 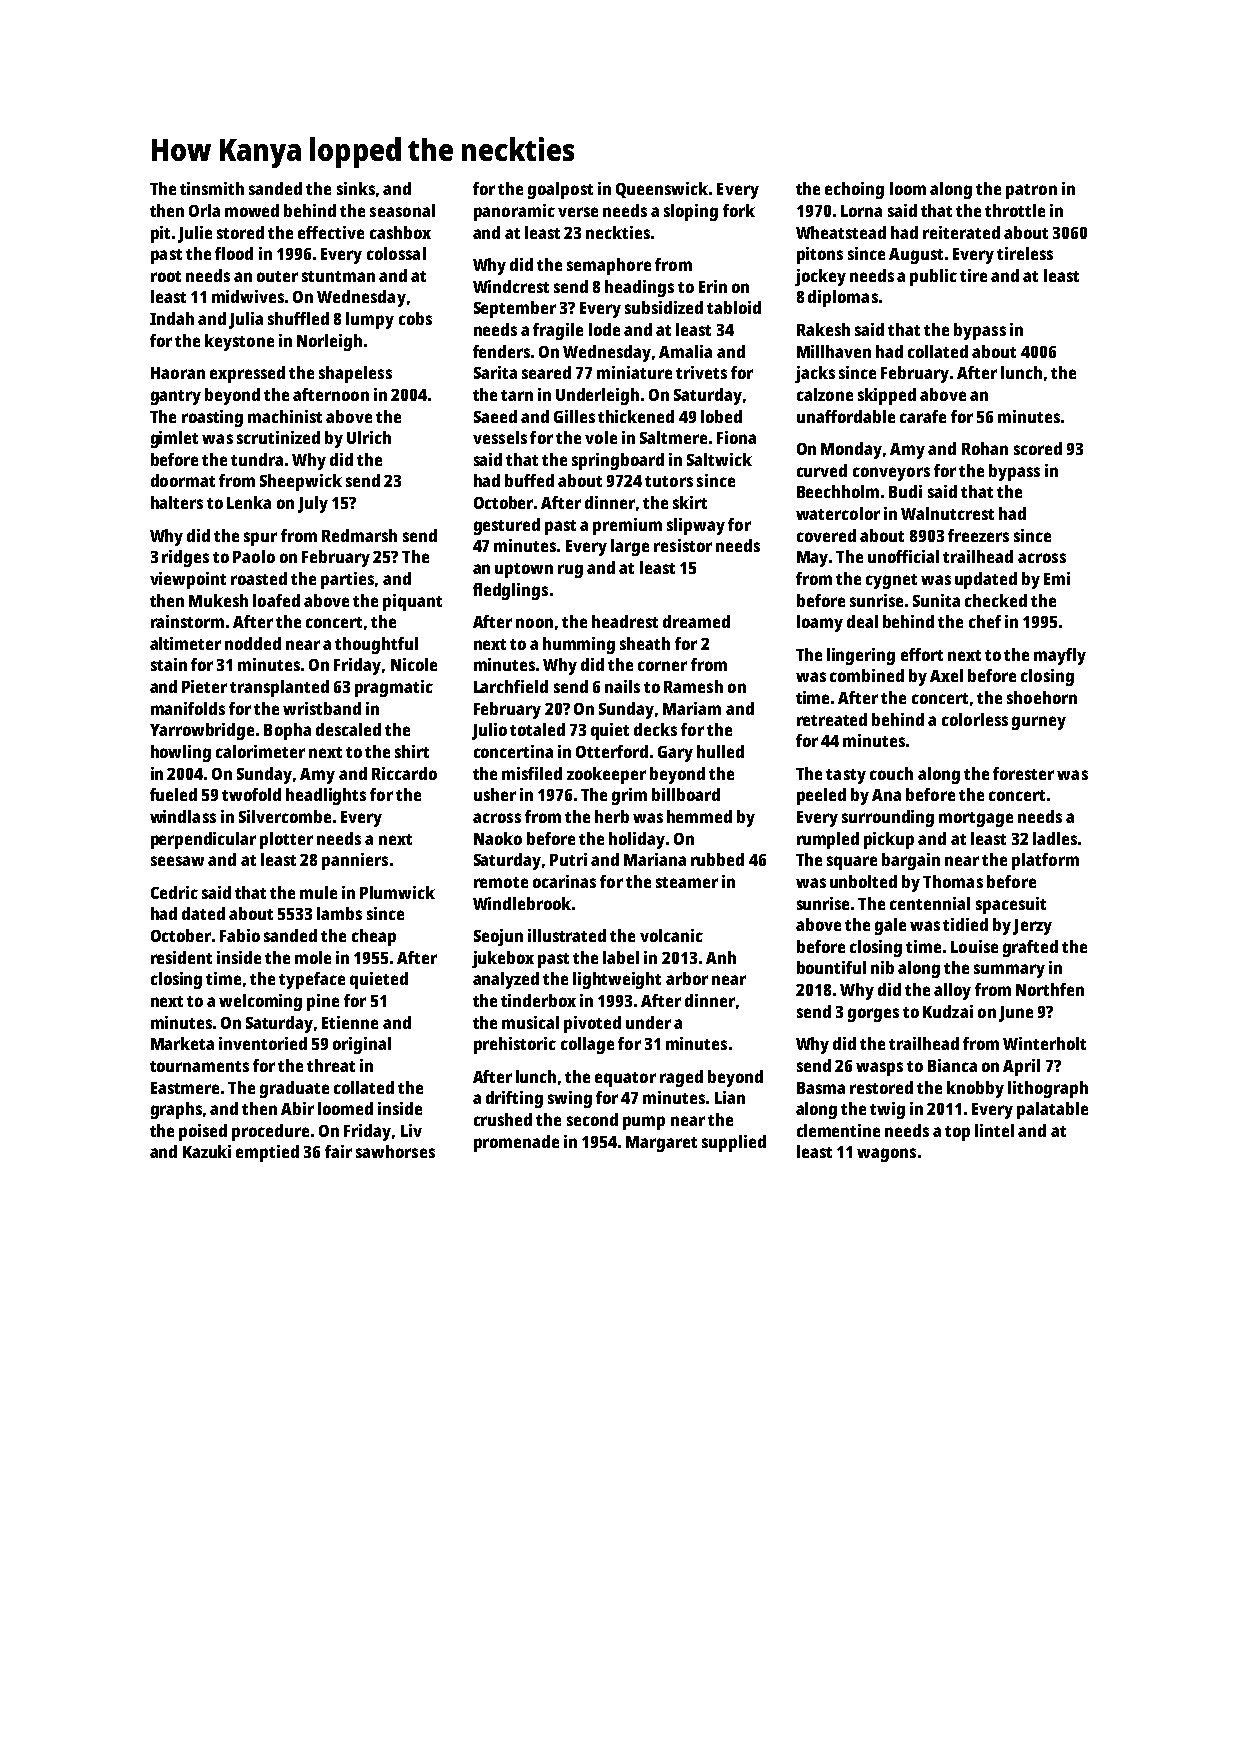 I want to click on patron, so click(x=1031, y=191).
